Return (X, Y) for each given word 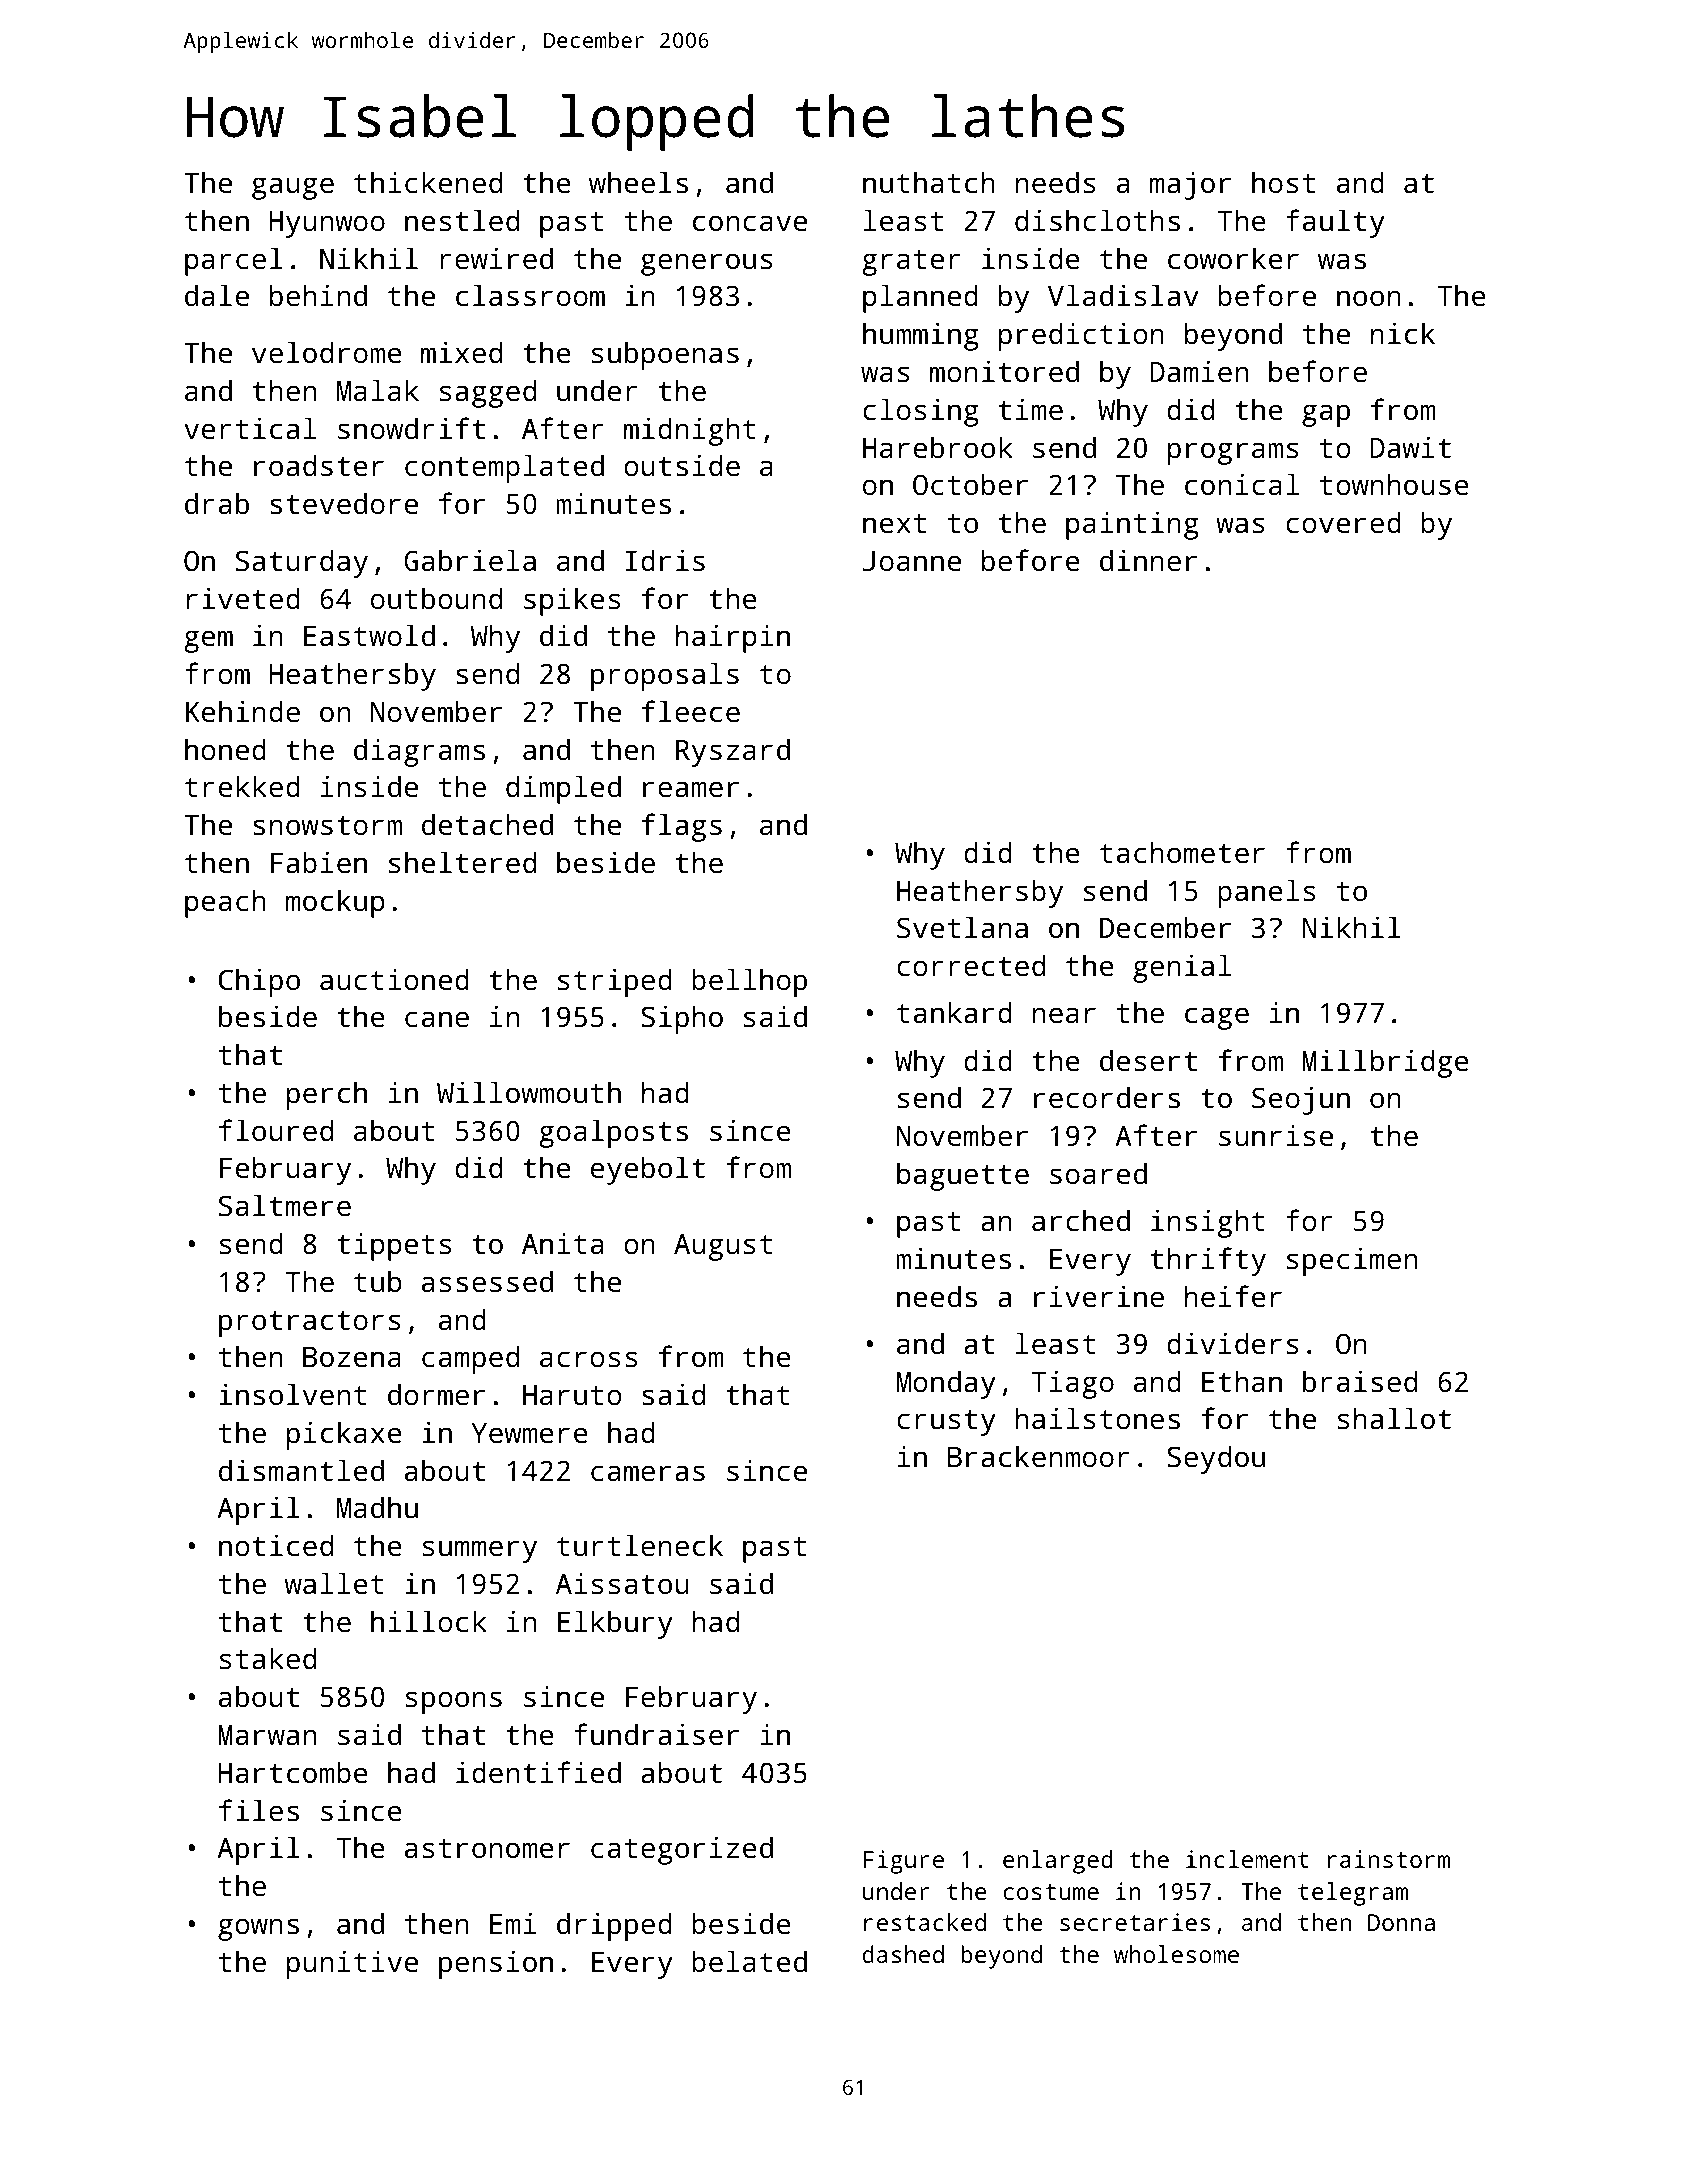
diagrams (419, 752)
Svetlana (962, 927)
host (1283, 182)
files (259, 1810)
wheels (638, 182)
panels (1266, 893)
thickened (428, 182)
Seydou (1216, 1459)
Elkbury (615, 1624)
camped (470, 1359)
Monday (946, 1384)
